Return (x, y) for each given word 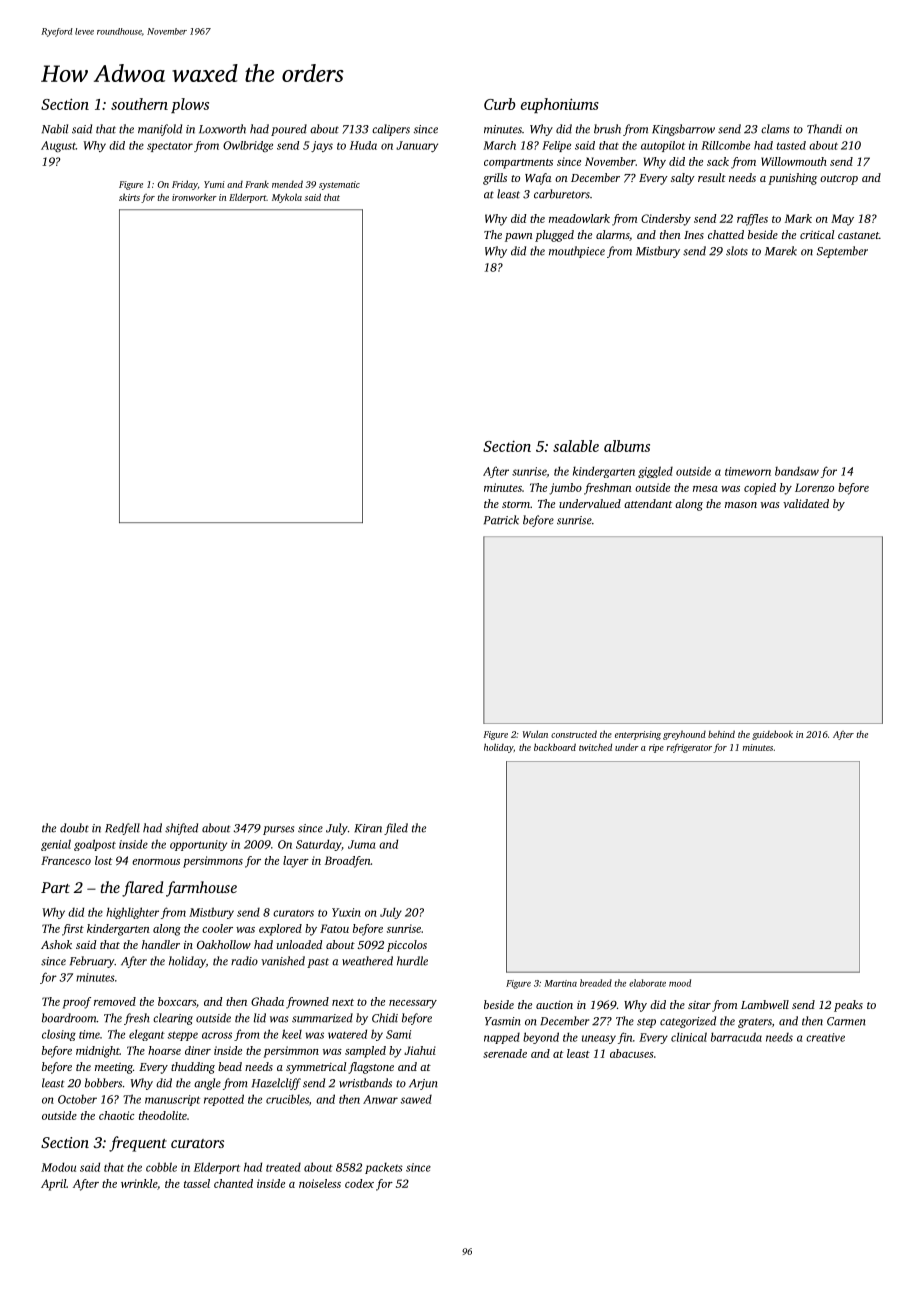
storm (516, 504)
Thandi (824, 129)
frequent (138, 1144)
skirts (129, 197)
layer (296, 862)
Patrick (501, 520)
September (842, 252)
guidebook (772, 735)
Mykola (287, 198)
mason (741, 505)
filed (396, 829)
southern (139, 104)
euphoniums (560, 105)
